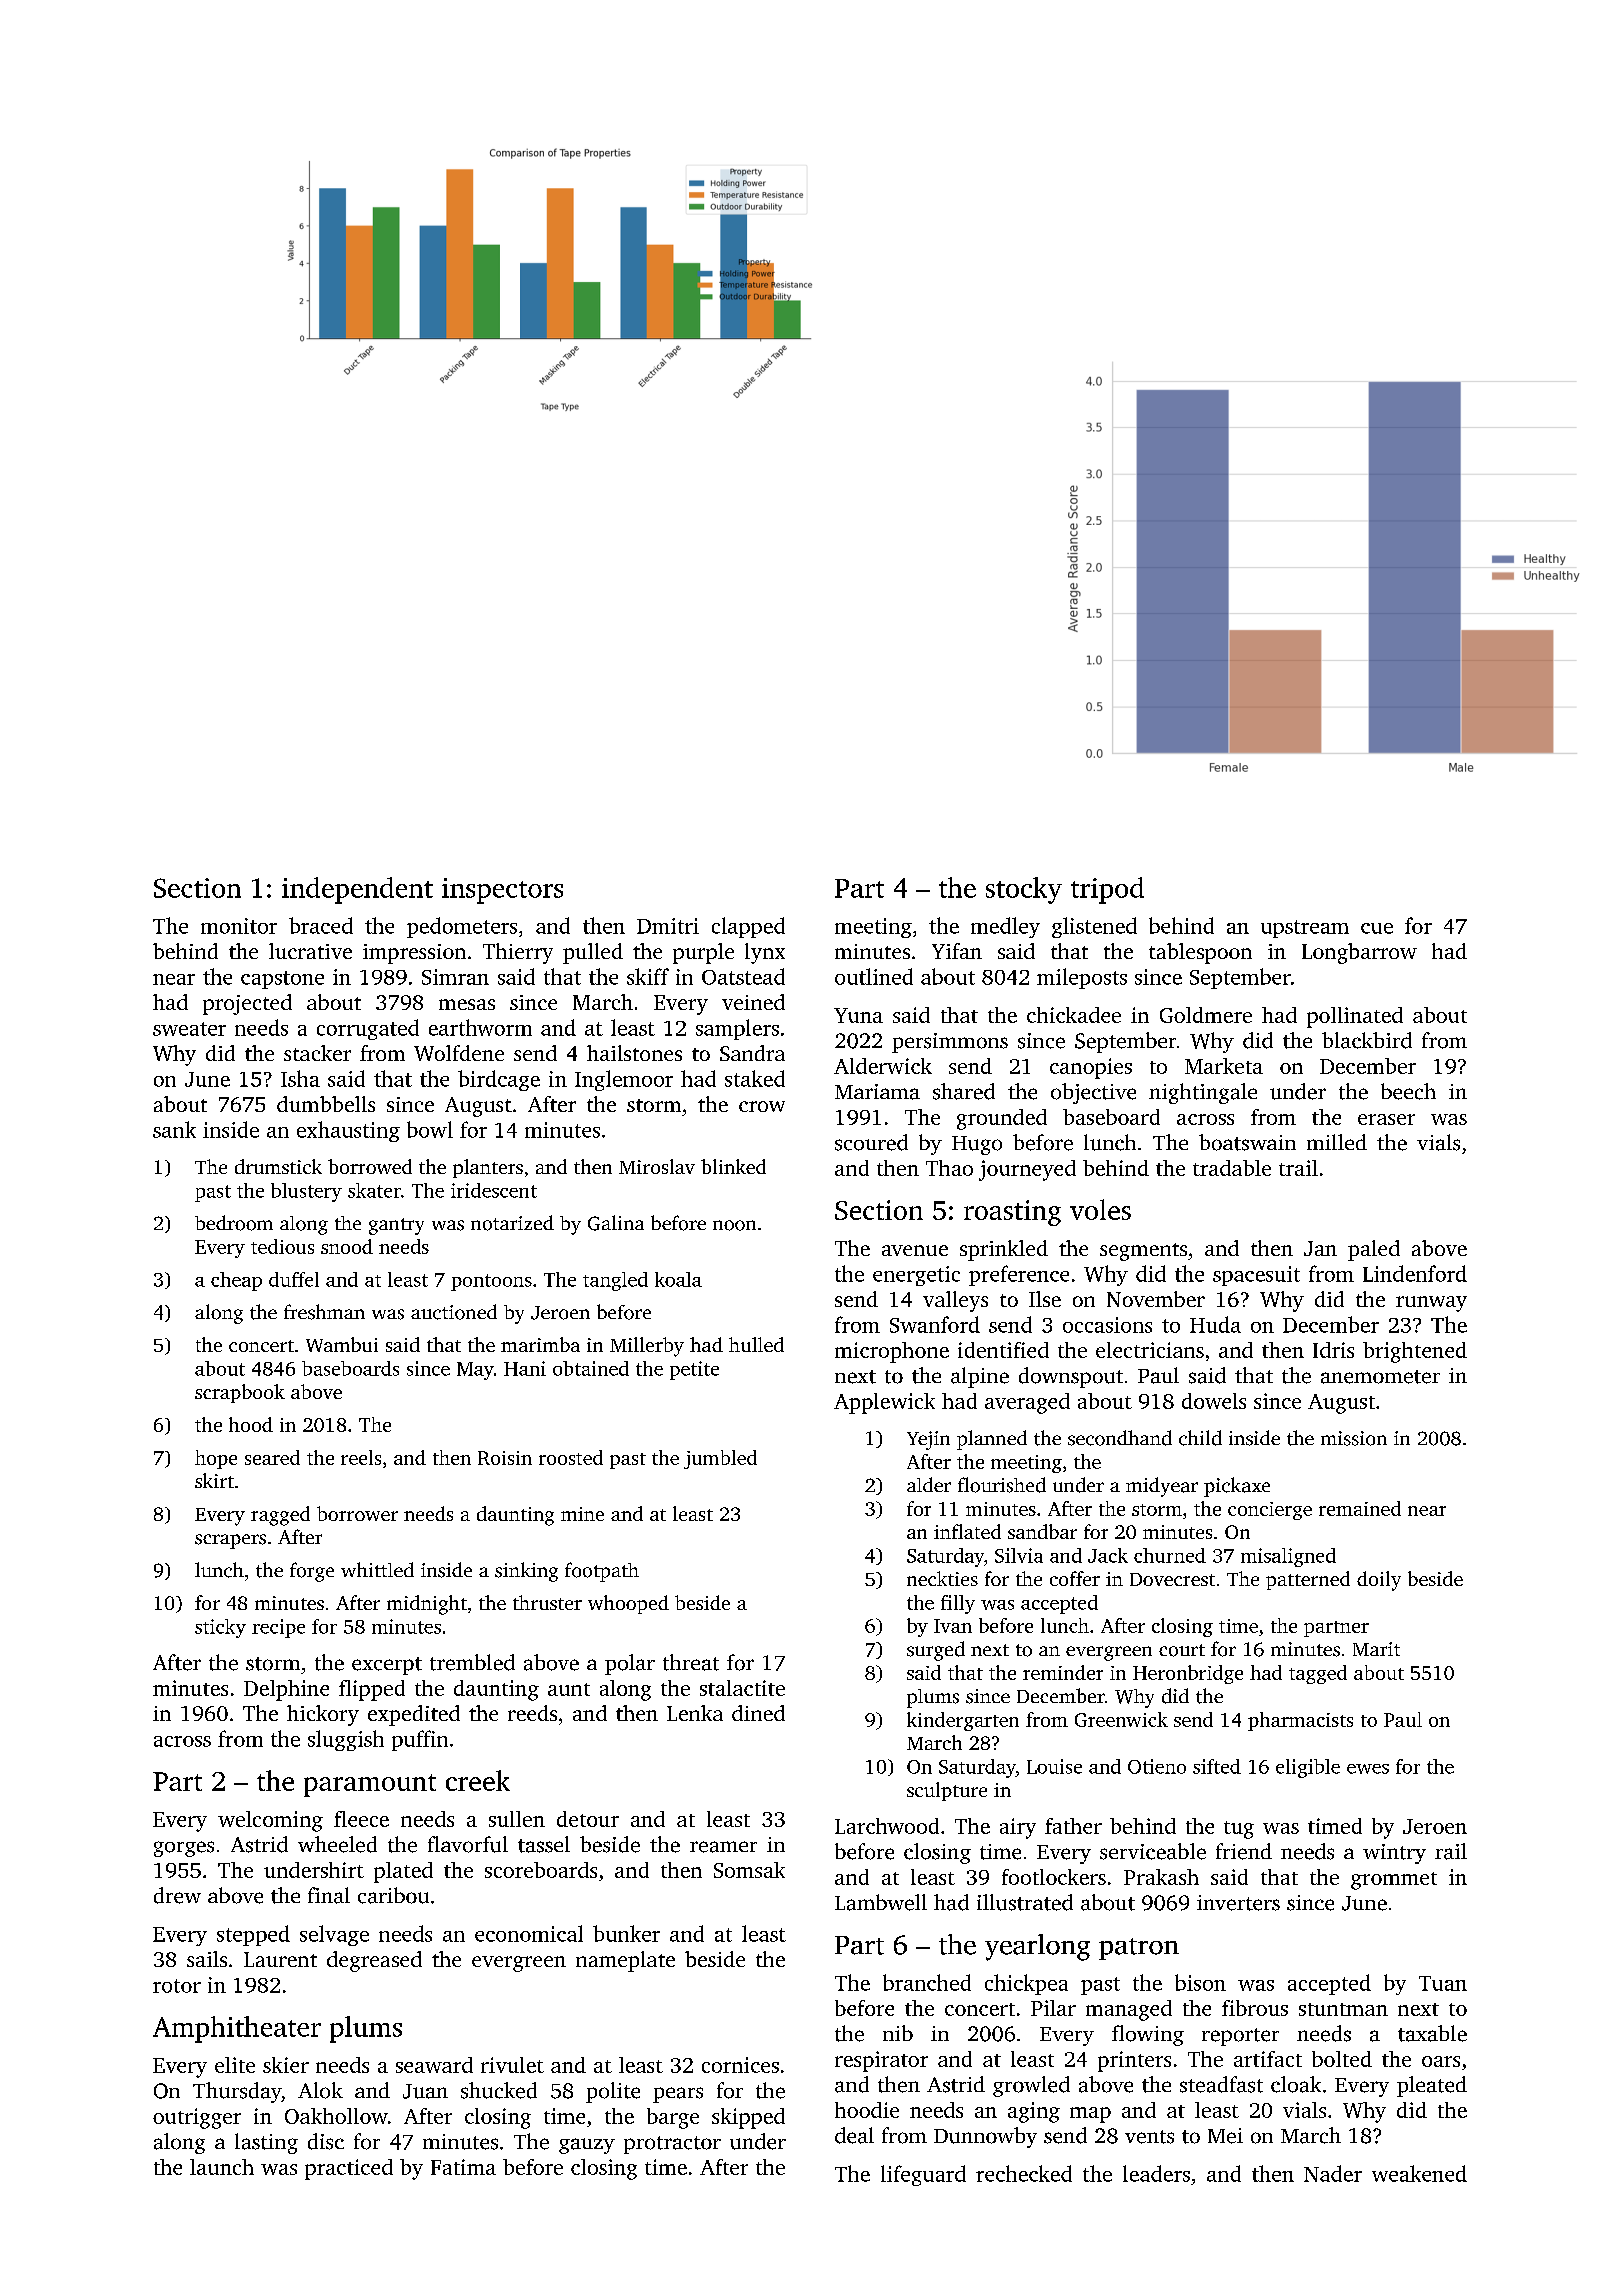 The image size is (1620, 2292). Describe the element at coordinates (1394, 1881) in the screenshot. I see `grommet` at that location.
